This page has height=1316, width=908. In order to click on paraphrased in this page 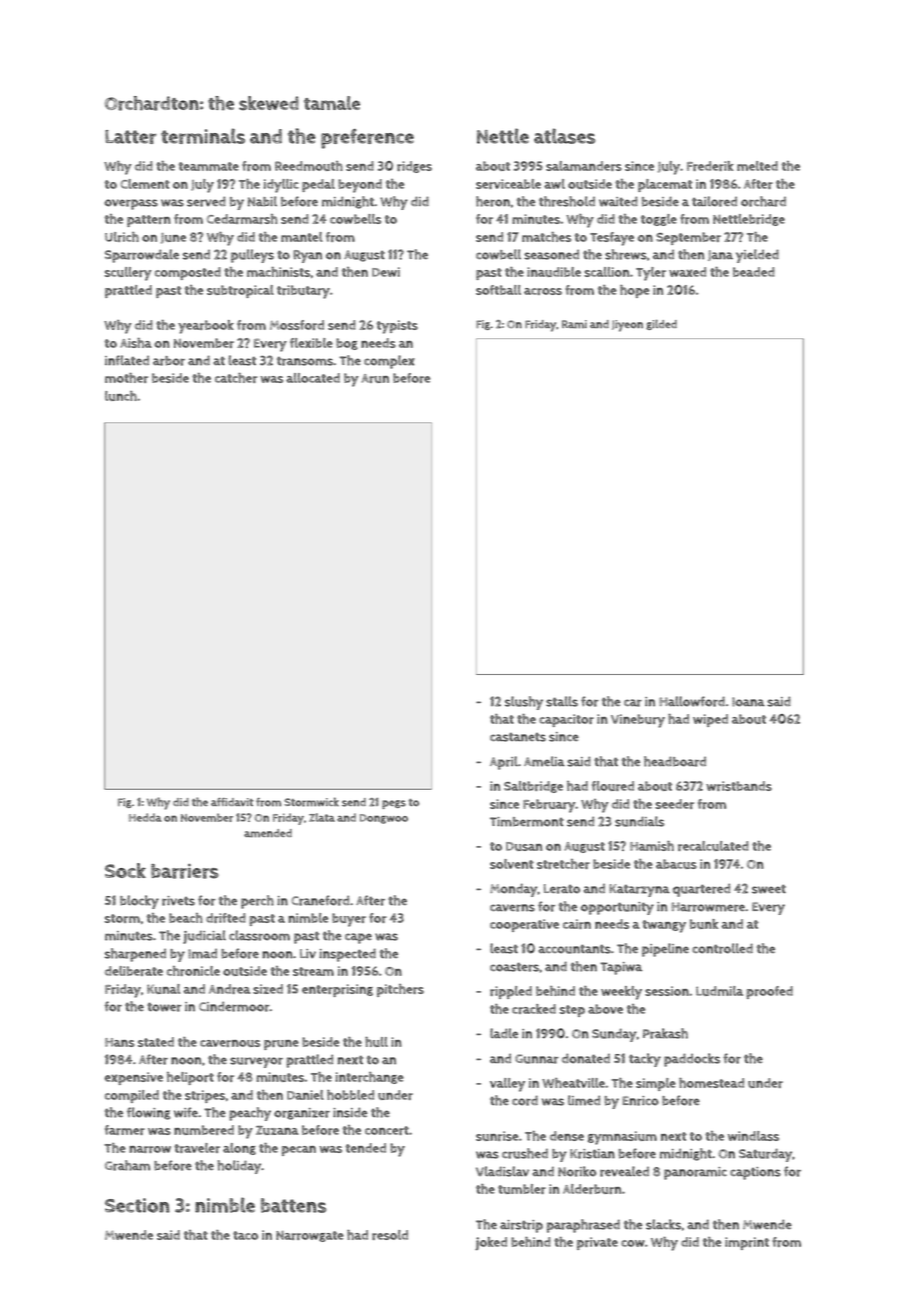, I will do `click(583, 1226)`.
